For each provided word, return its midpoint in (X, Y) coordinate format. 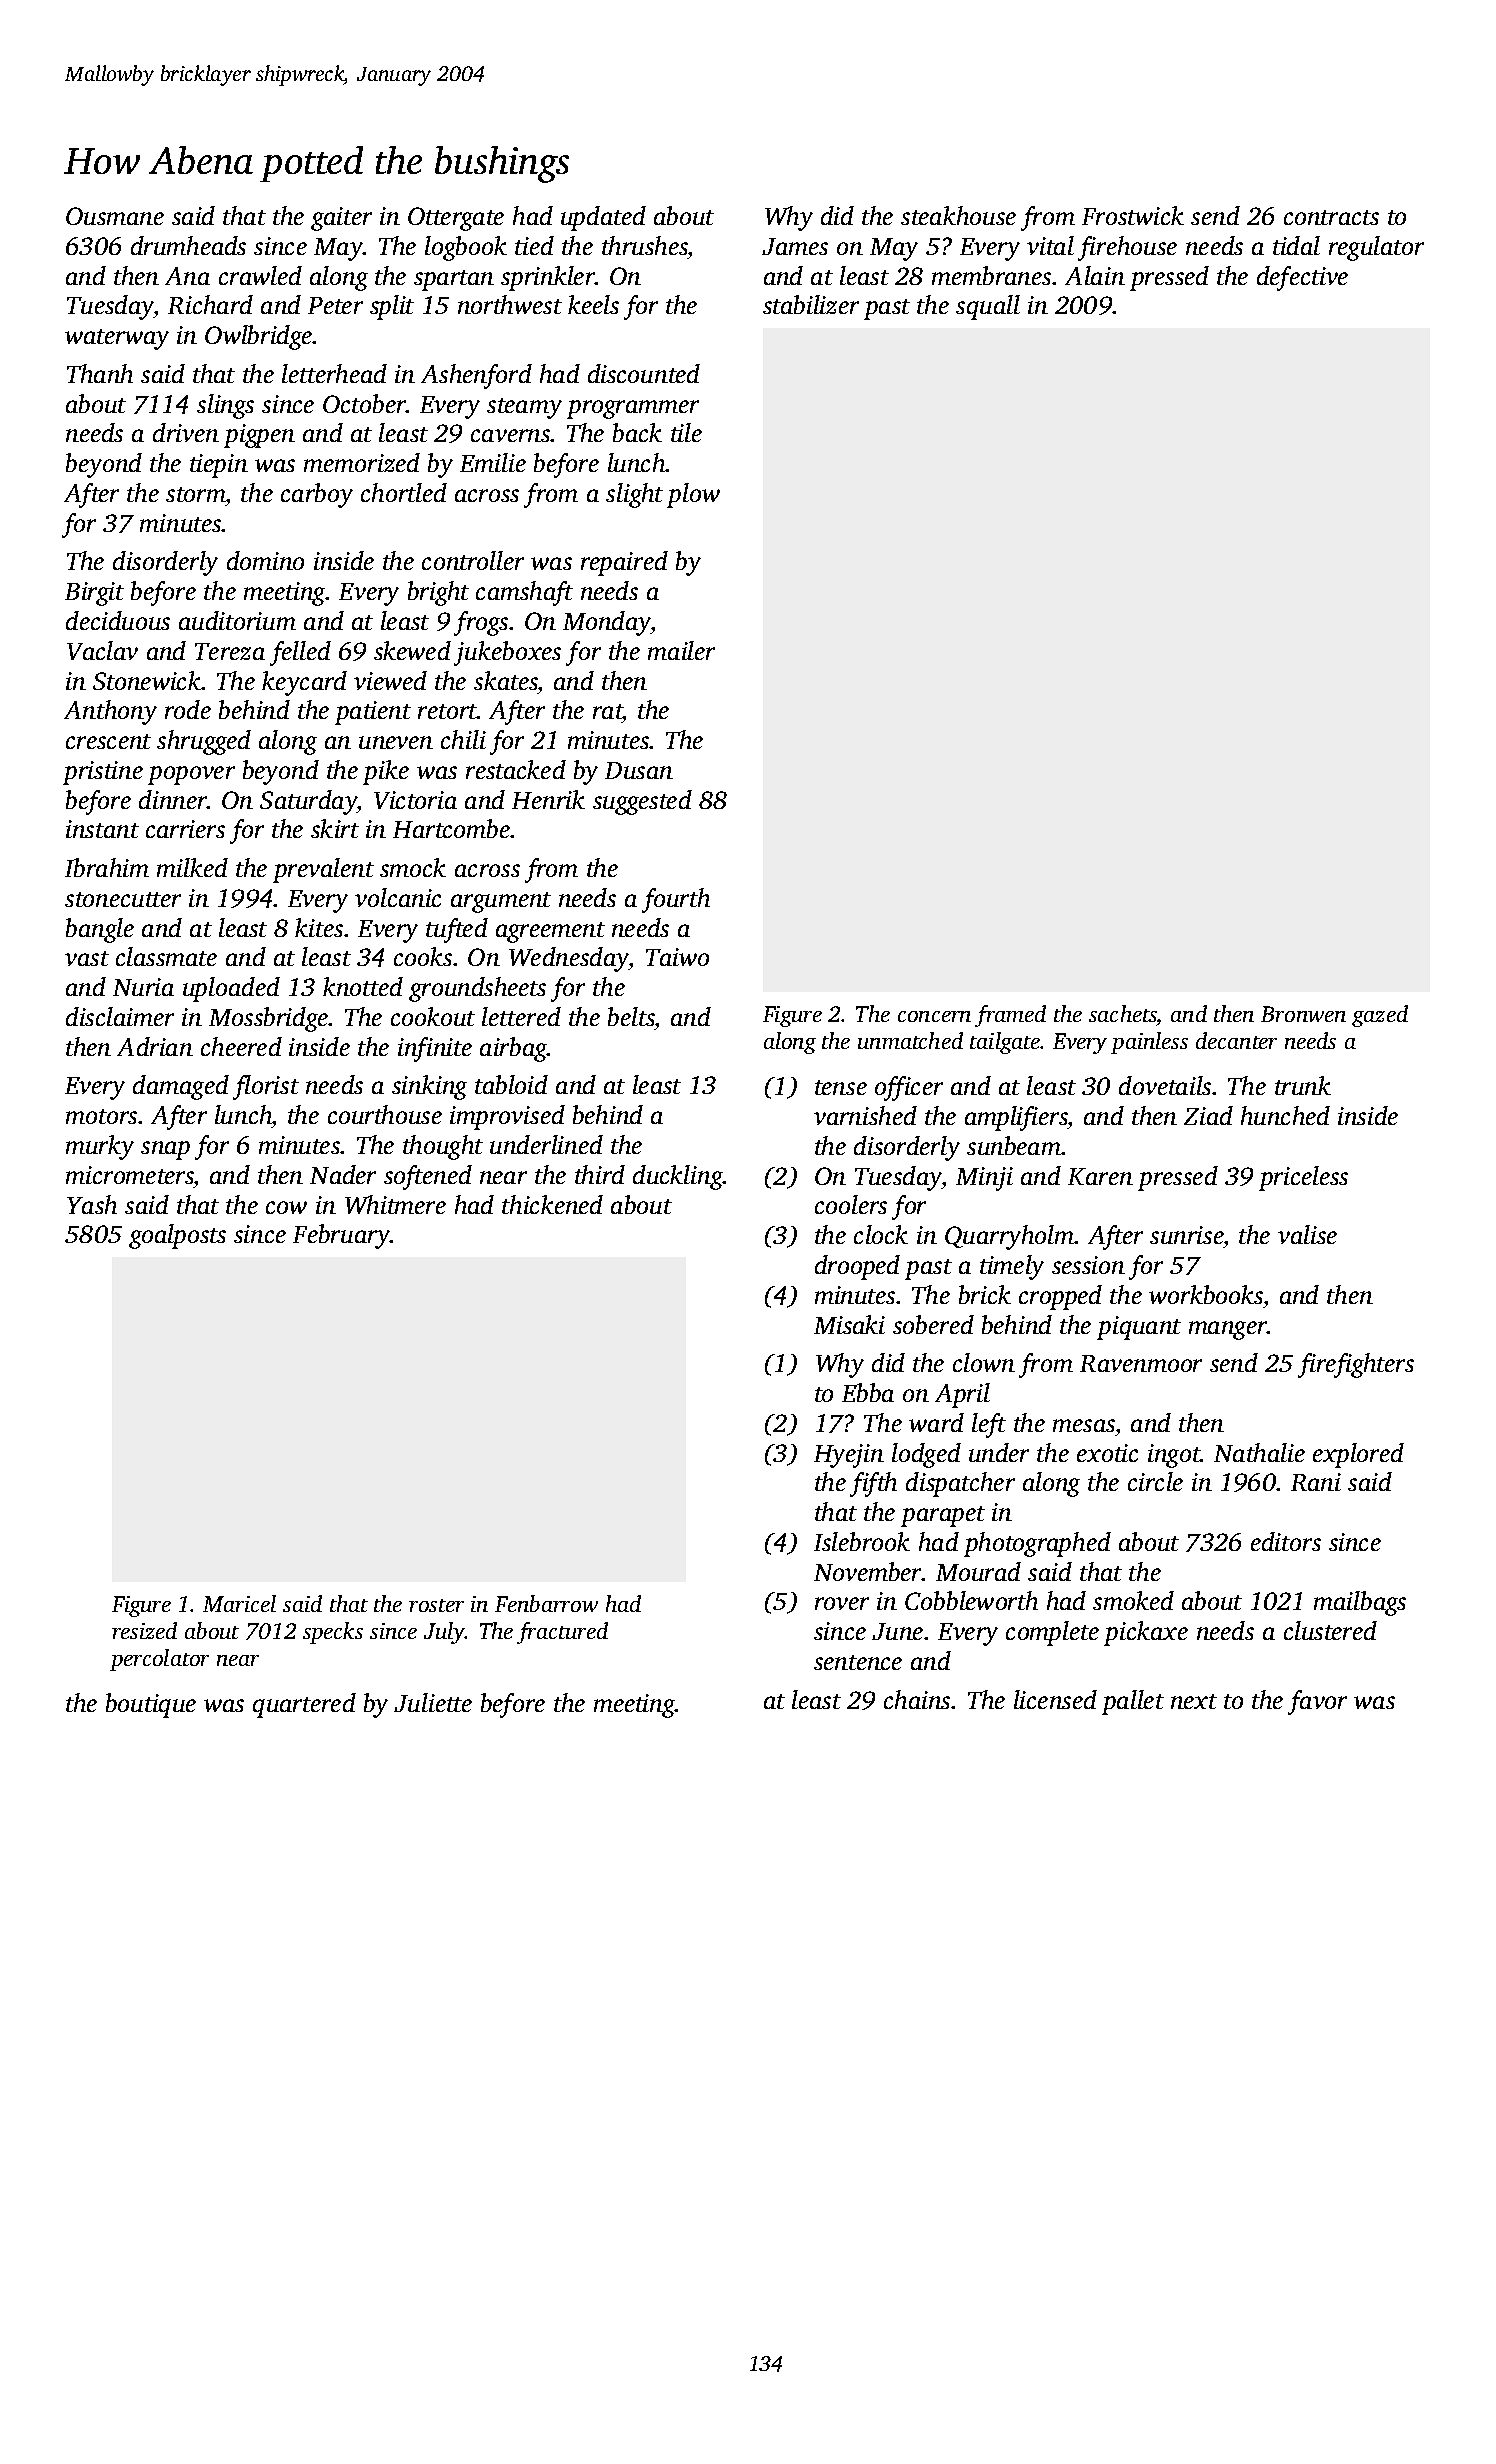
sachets (1123, 1015)
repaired (624, 563)
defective (1302, 278)
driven (186, 432)
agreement (550, 932)
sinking (429, 1087)
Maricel (239, 1603)
